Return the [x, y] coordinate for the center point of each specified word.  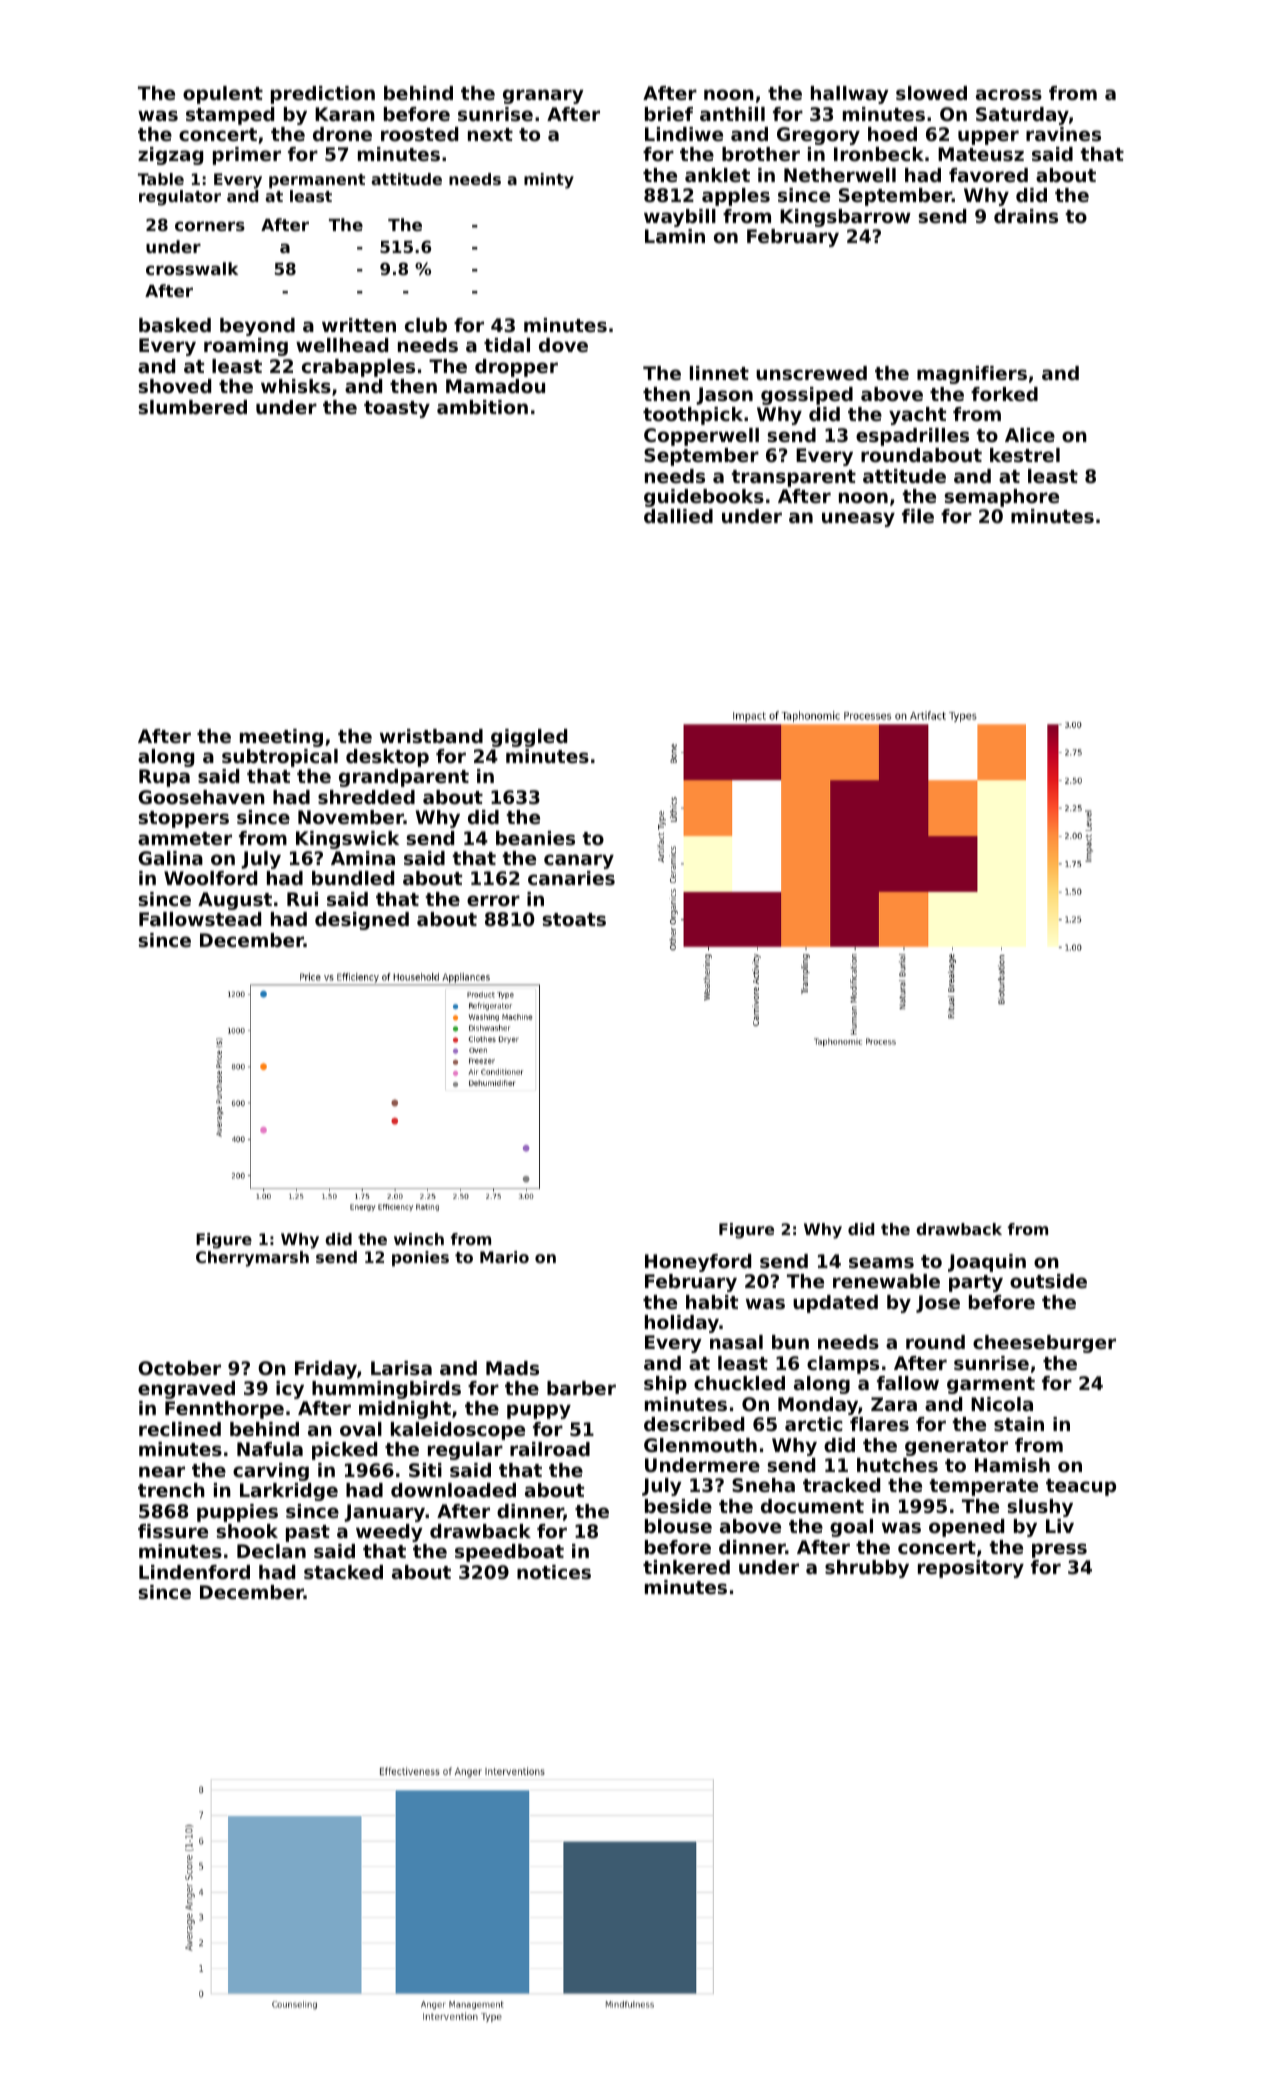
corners [210, 226]
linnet [719, 373]
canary [579, 861]
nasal [736, 1342]
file [918, 516]
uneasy [858, 519]
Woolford [210, 878]
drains [1026, 216]
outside [1048, 1281]
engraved [186, 1390]
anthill [732, 114]
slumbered [192, 407]
